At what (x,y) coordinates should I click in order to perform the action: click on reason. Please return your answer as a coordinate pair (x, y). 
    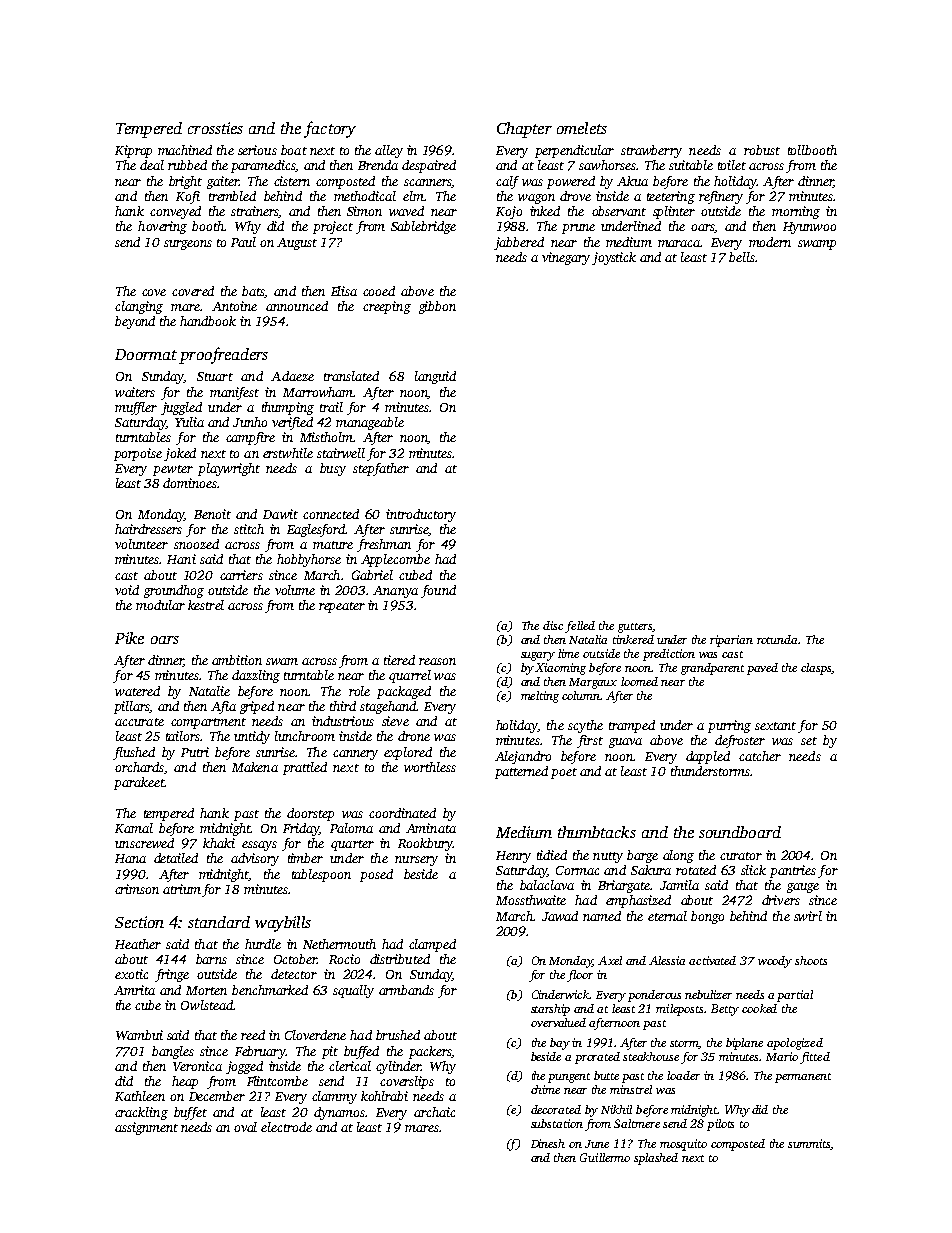
    Looking at the image, I should click on (437, 661).
